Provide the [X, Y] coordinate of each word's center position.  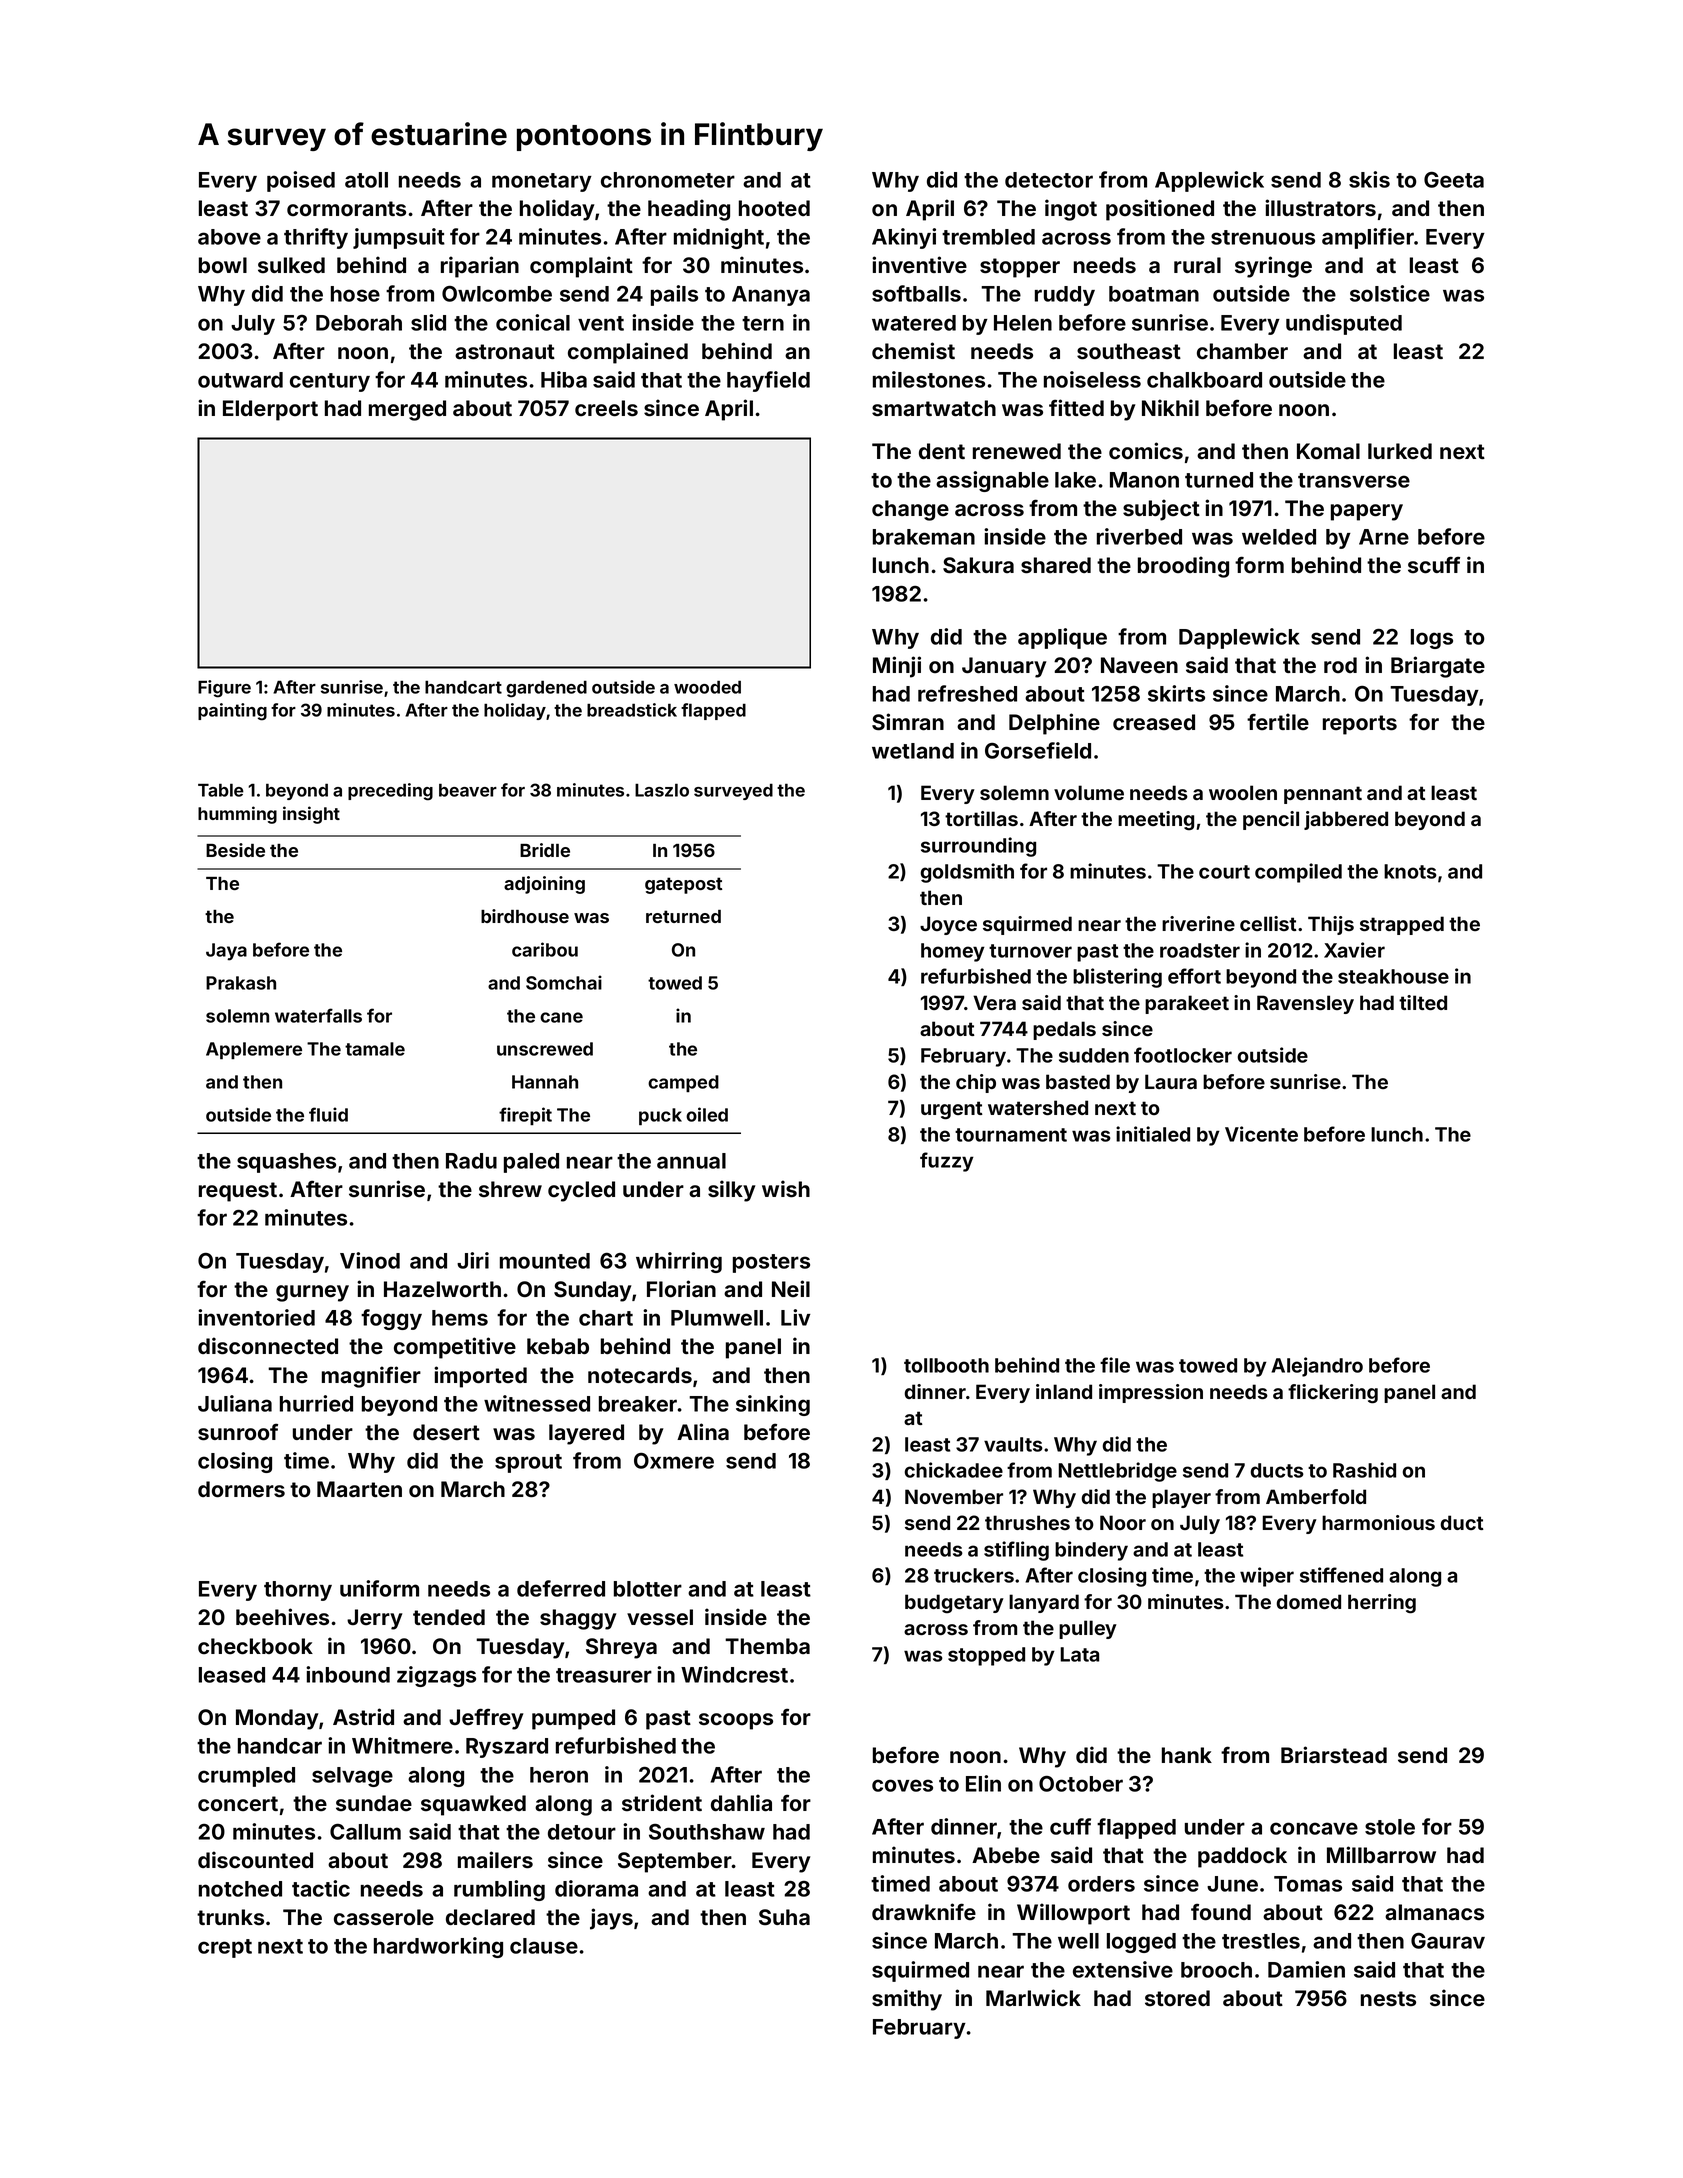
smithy [907, 2000]
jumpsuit [399, 238]
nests [1388, 1999]
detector [1049, 180]
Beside [235, 850]
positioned [1160, 210]
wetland [913, 751]
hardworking [438, 1947]
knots [1410, 871]
